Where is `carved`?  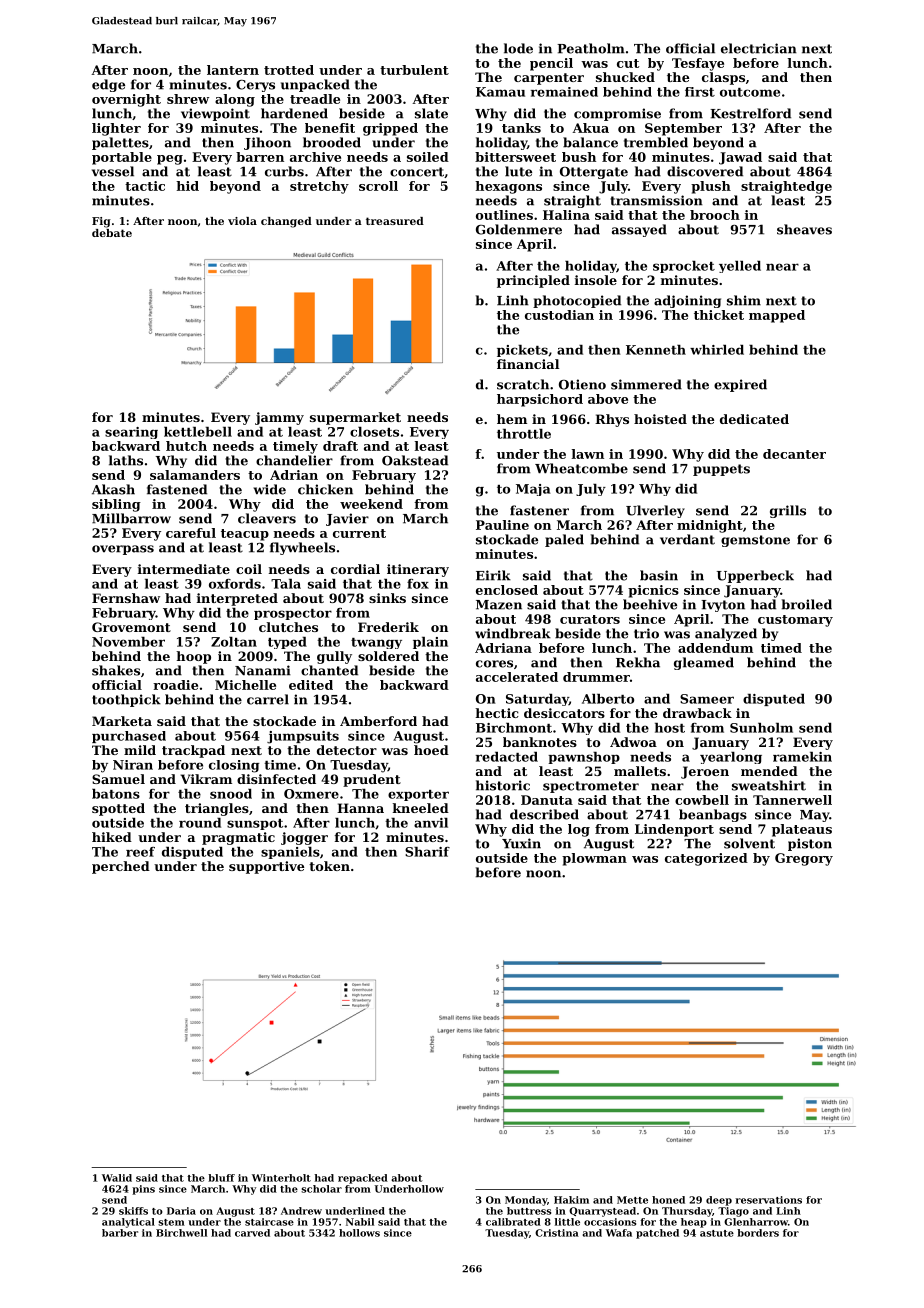
carved is located at coordinates (252, 1233).
